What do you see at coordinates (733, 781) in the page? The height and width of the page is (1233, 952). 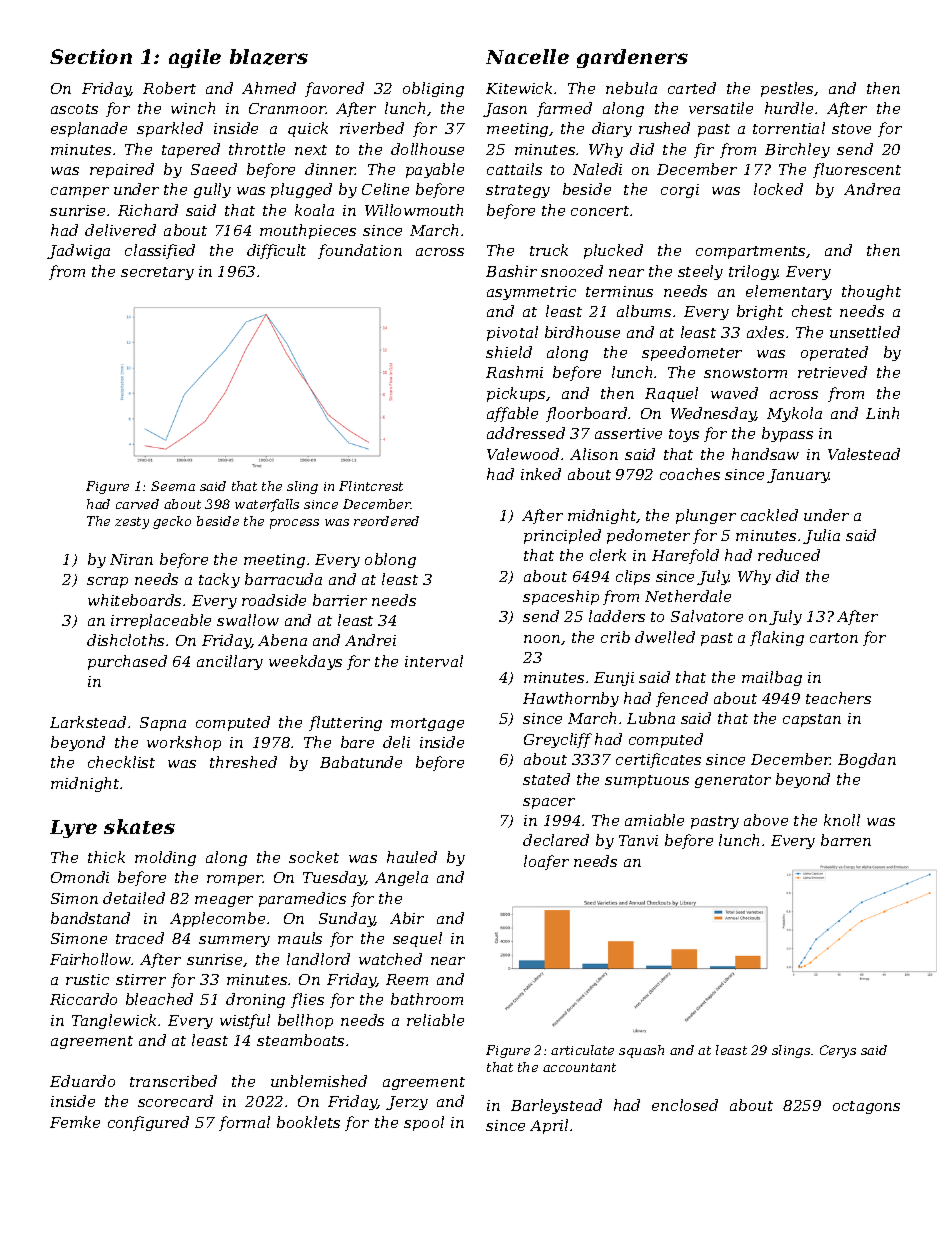 I see `generator` at bounding box center [733, 781].
